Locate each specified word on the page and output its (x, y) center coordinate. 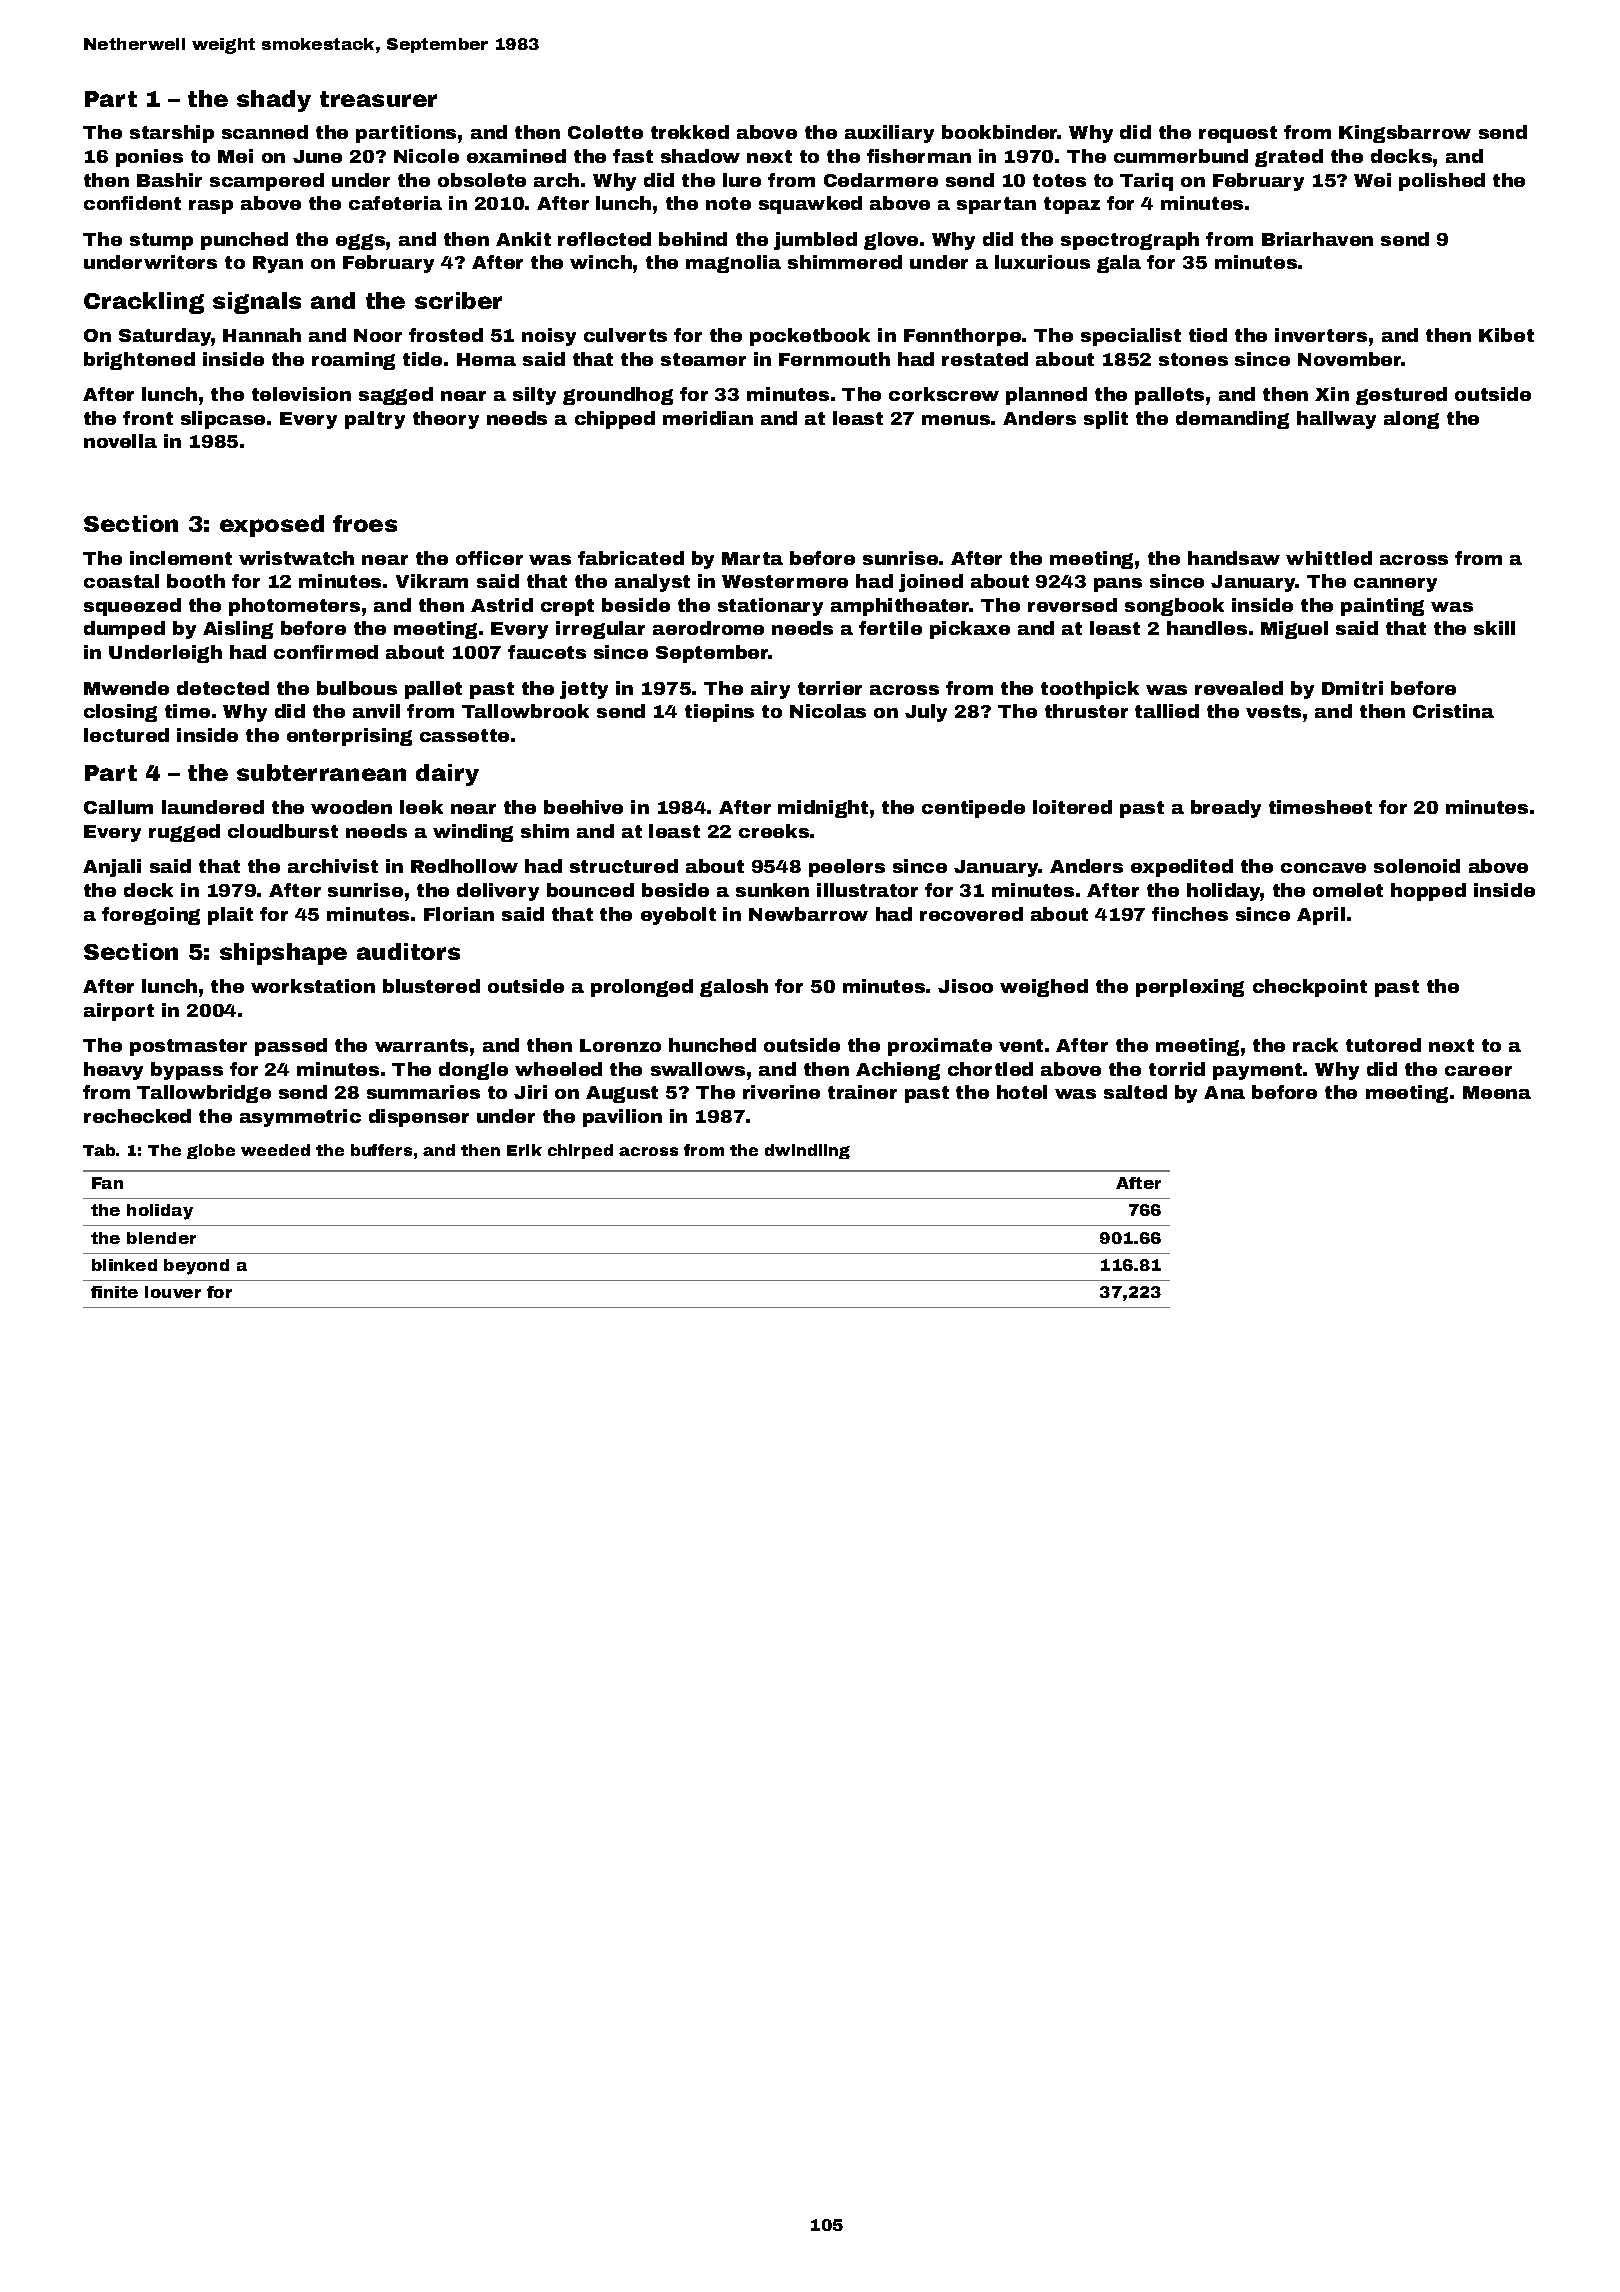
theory (446, 420)
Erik (524, 1150)
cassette (464, 735)
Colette (605, 132)
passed (291, 1047)
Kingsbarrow (1405, 134)
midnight (823, 809)
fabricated (631, 558)
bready (1226, 809)
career (1478, 1071)
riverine (781, 1092)
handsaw (1234, 558)
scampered (267, 182)
